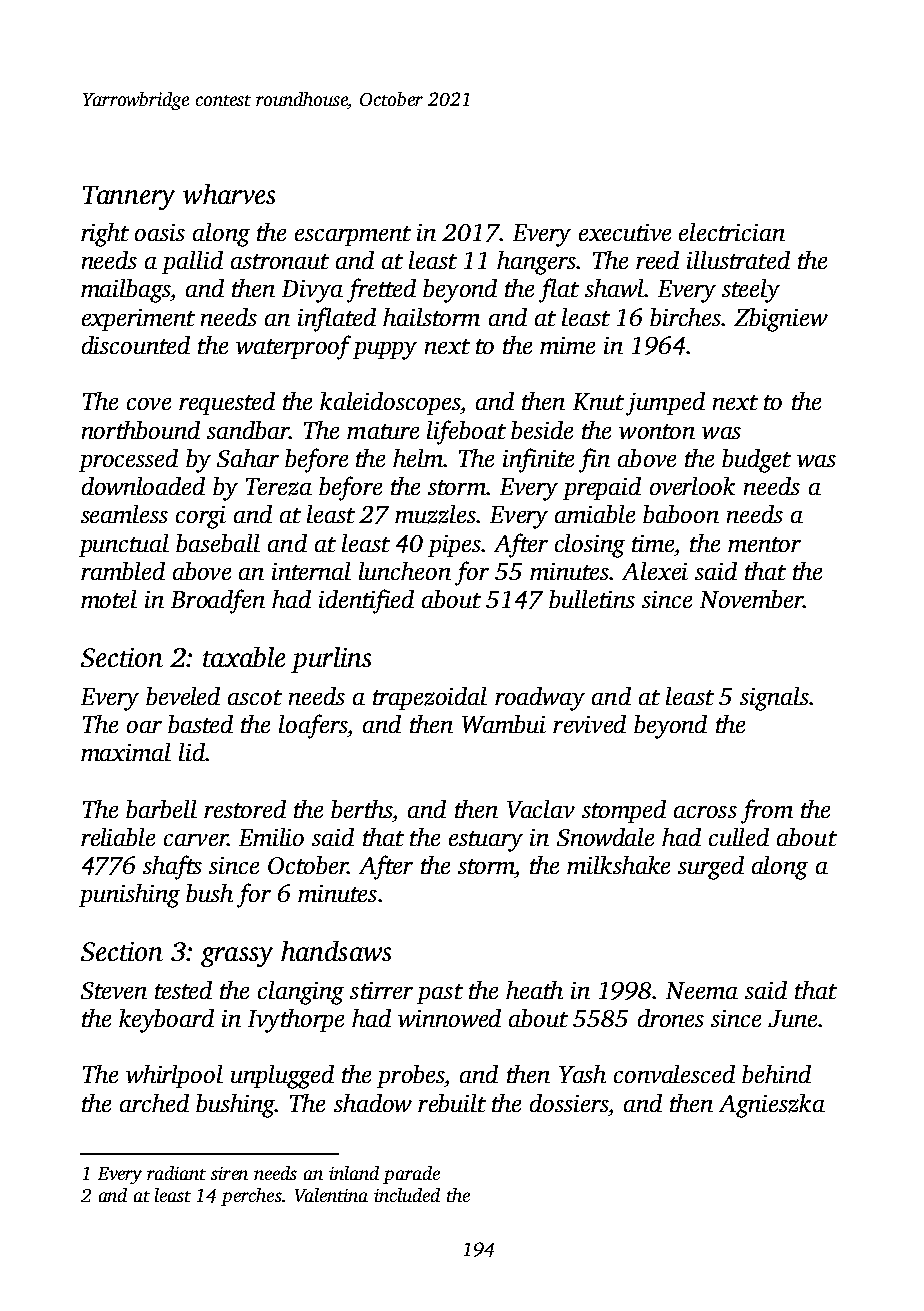  Describe the element at coordinates (540, 699) in the document. I see `roadway` at that location.
